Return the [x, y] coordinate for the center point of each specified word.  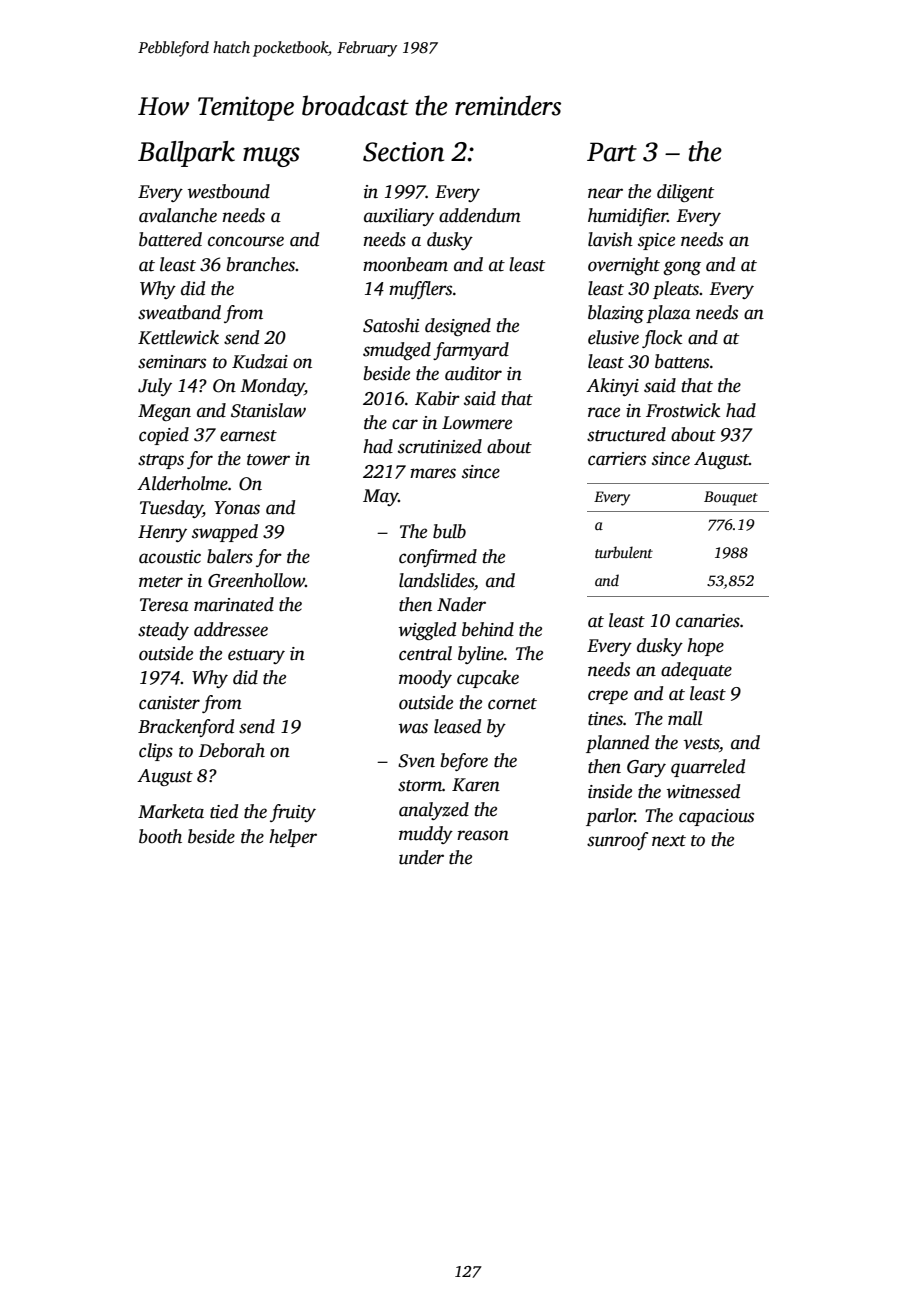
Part [612, 152]
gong [682, 268]
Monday [272, 387]
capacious [716, 817]
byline [481, 655]
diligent [685, 193]
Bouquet [731, 498]
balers [230, 556]
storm [420, 786]
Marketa [171, 811]
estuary [256, 656]
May [380, 497]
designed [458, 327]
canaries [708, 621]
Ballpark [186, 154]
